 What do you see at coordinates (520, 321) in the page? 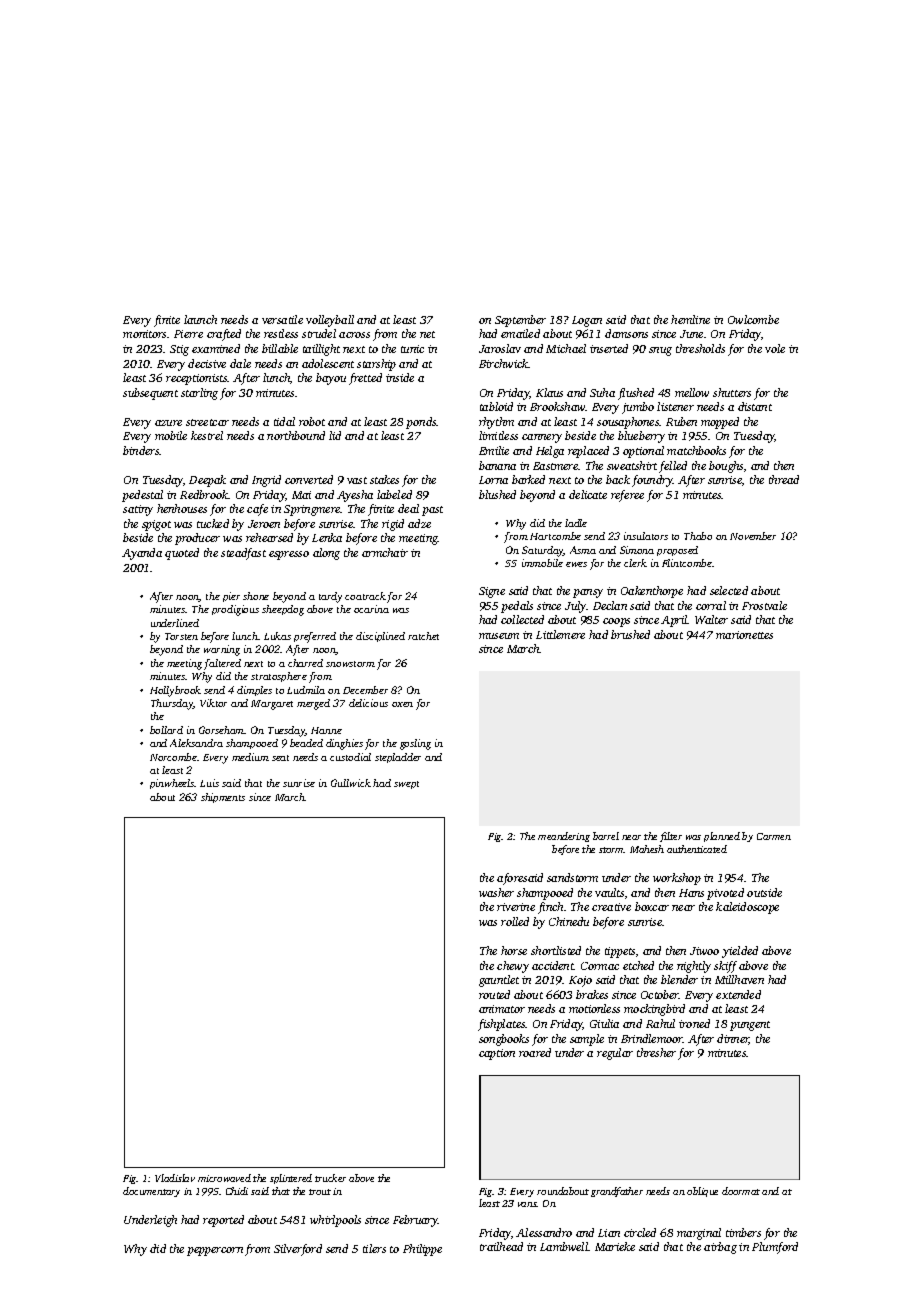
I see `September` at bounding box center [520, 321].
